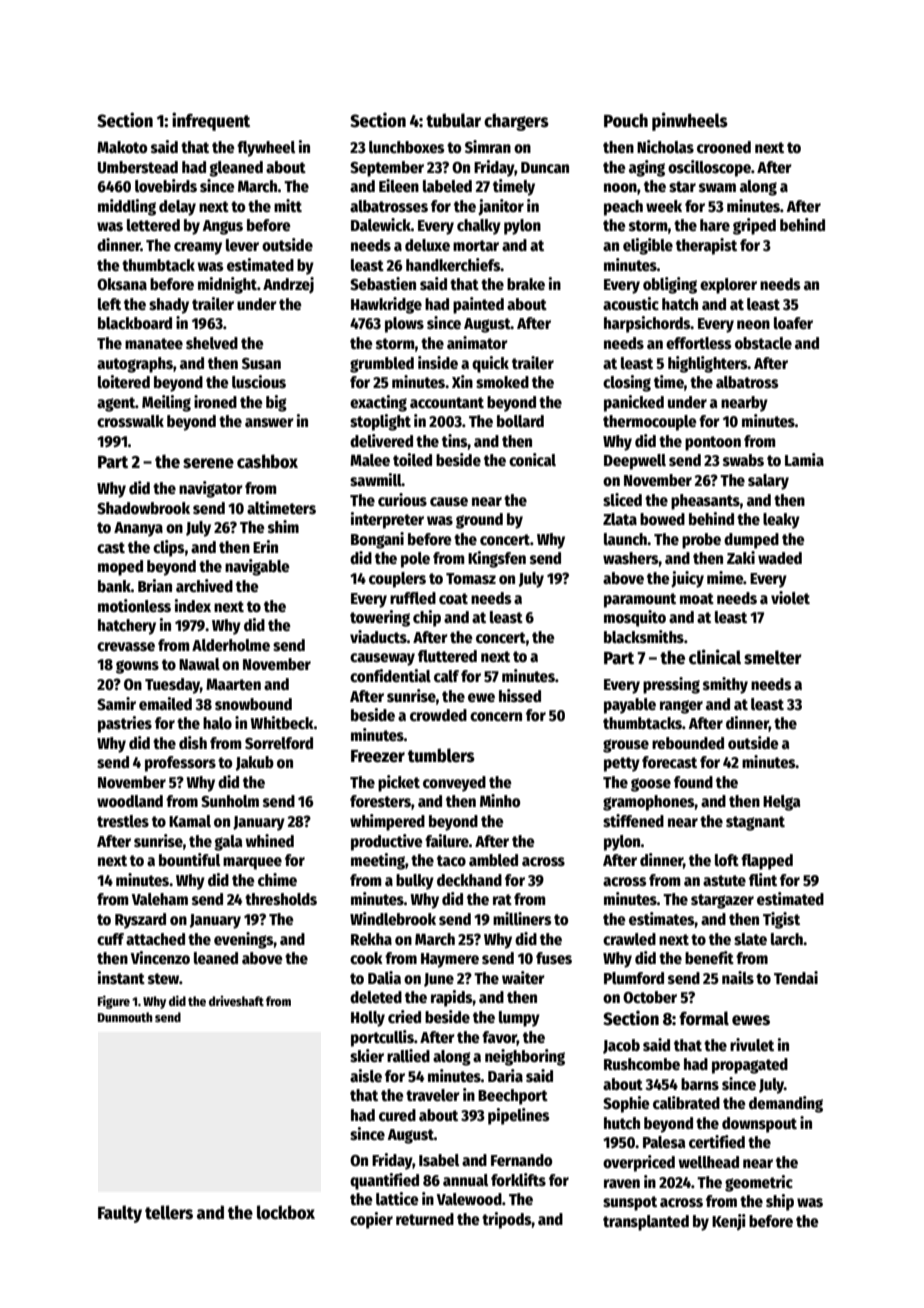 The width and height of the screenshot is (924, 1308). Describe the element at coordinates (729, 1222) in the screenshot. I see `Kenji` at that location.
